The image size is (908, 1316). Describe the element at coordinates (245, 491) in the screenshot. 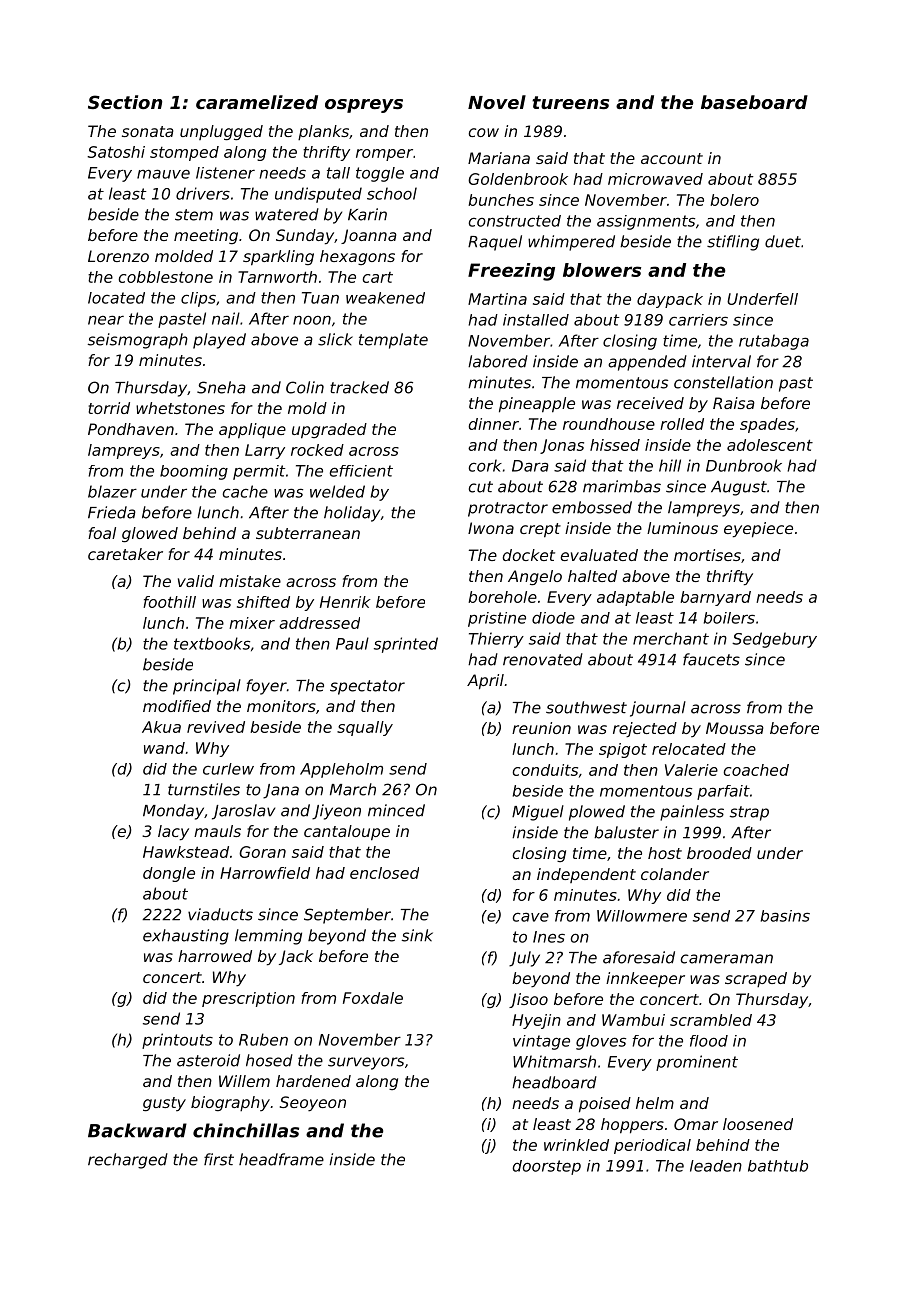

I see `cache` at that location.
